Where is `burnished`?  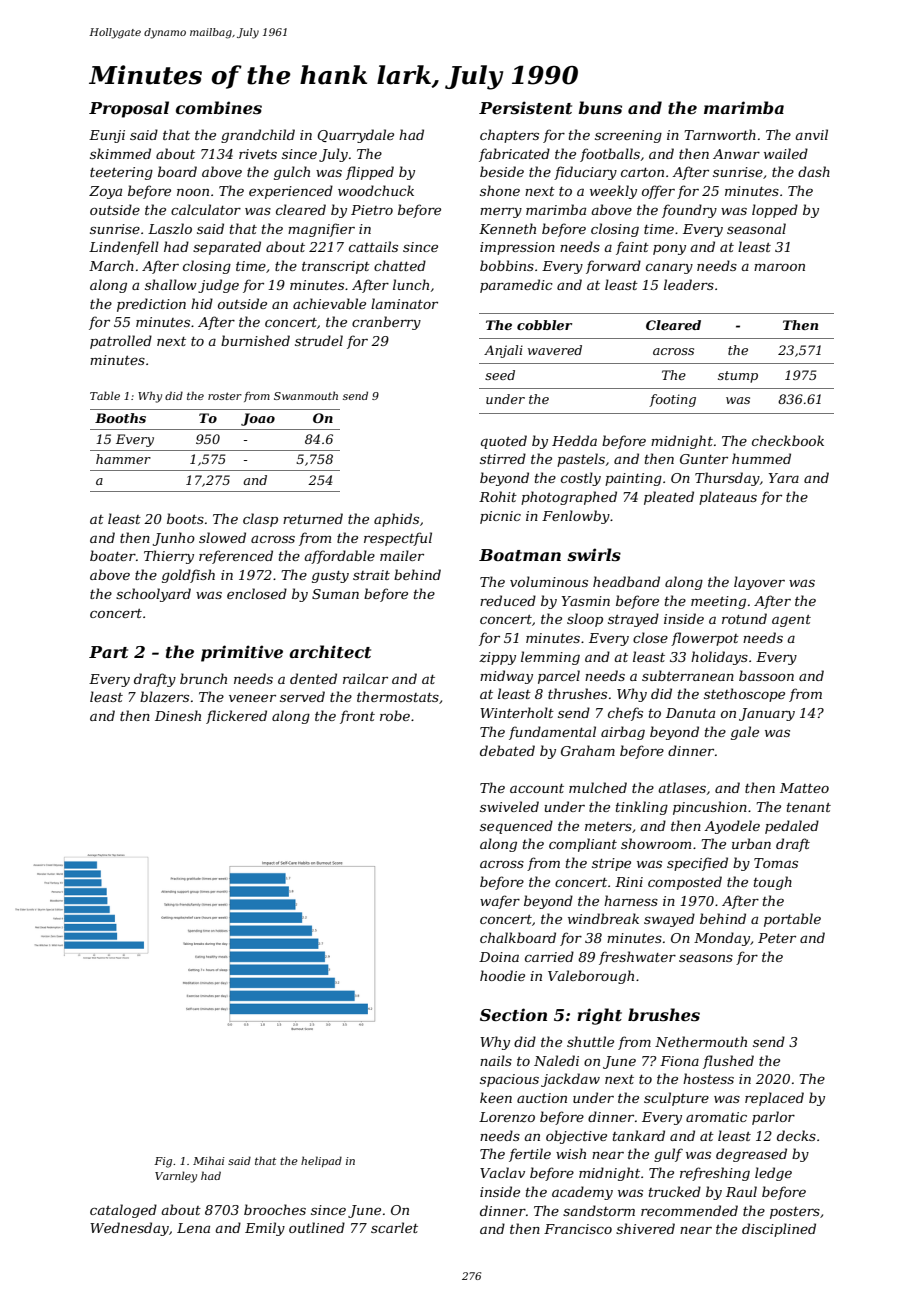
burnished is located at coordinates (255, 340).
